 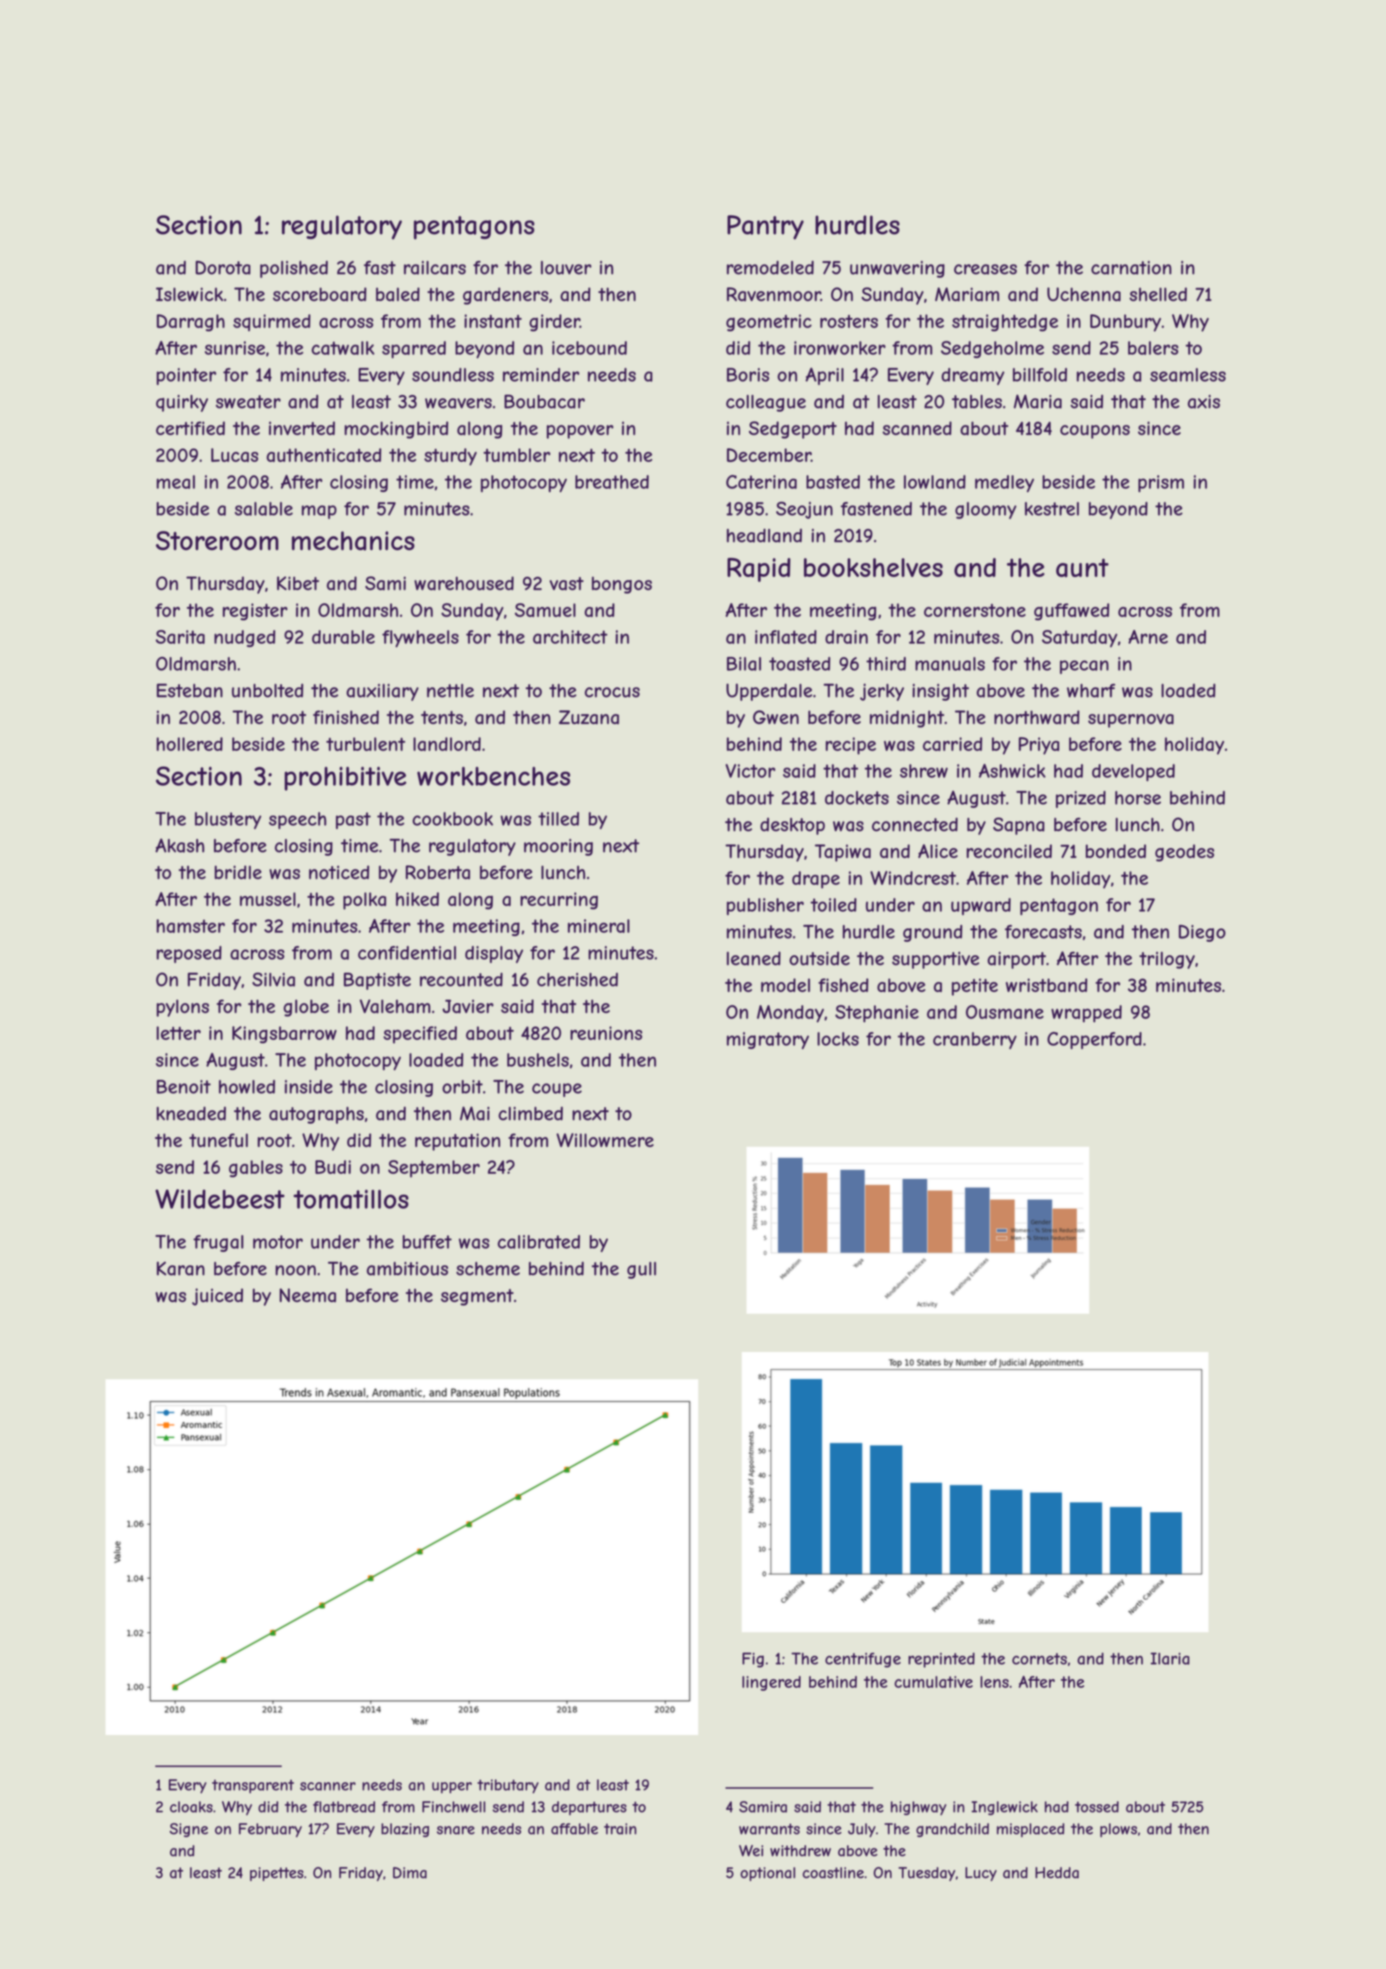 I want to click on polished, so click(x=294, y=269).
